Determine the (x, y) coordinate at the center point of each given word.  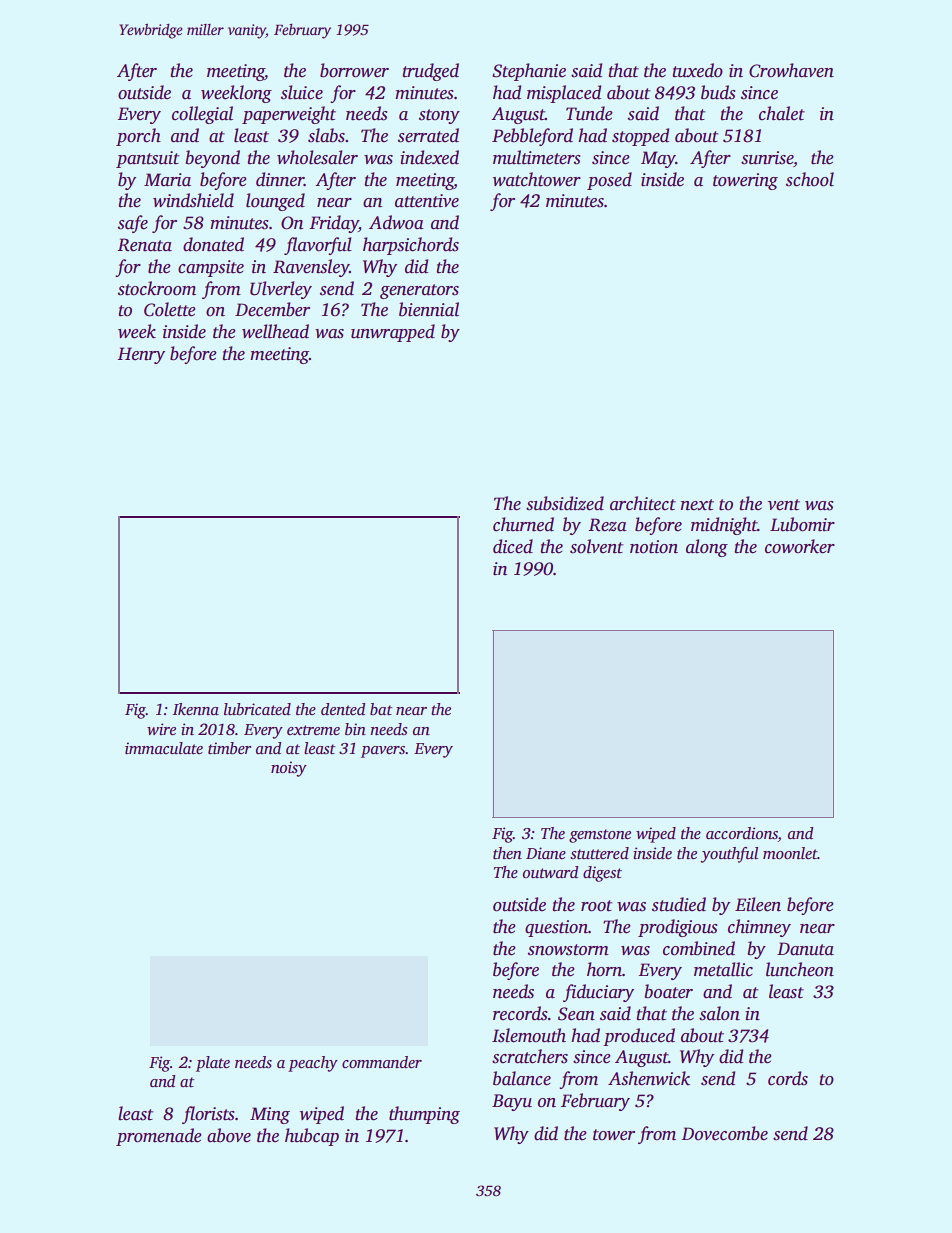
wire (161, 729)
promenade (159, 1137)
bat (381, 709)
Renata (144, 245)
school (810, 179)
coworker (800, 546)
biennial (429, 309)
